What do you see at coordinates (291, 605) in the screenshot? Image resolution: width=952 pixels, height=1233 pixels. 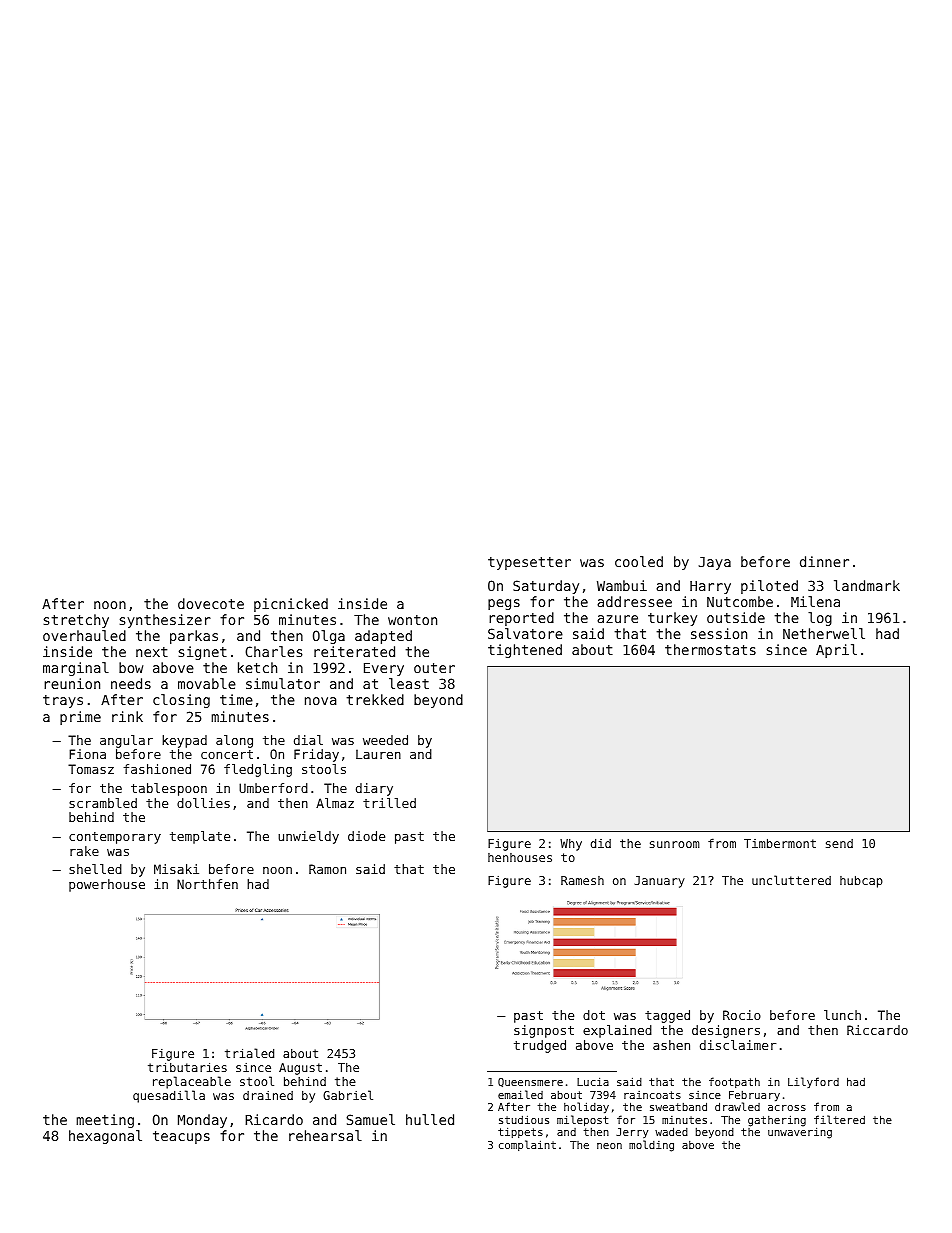 I see `picnicked` at bounding box center [291, 605].
